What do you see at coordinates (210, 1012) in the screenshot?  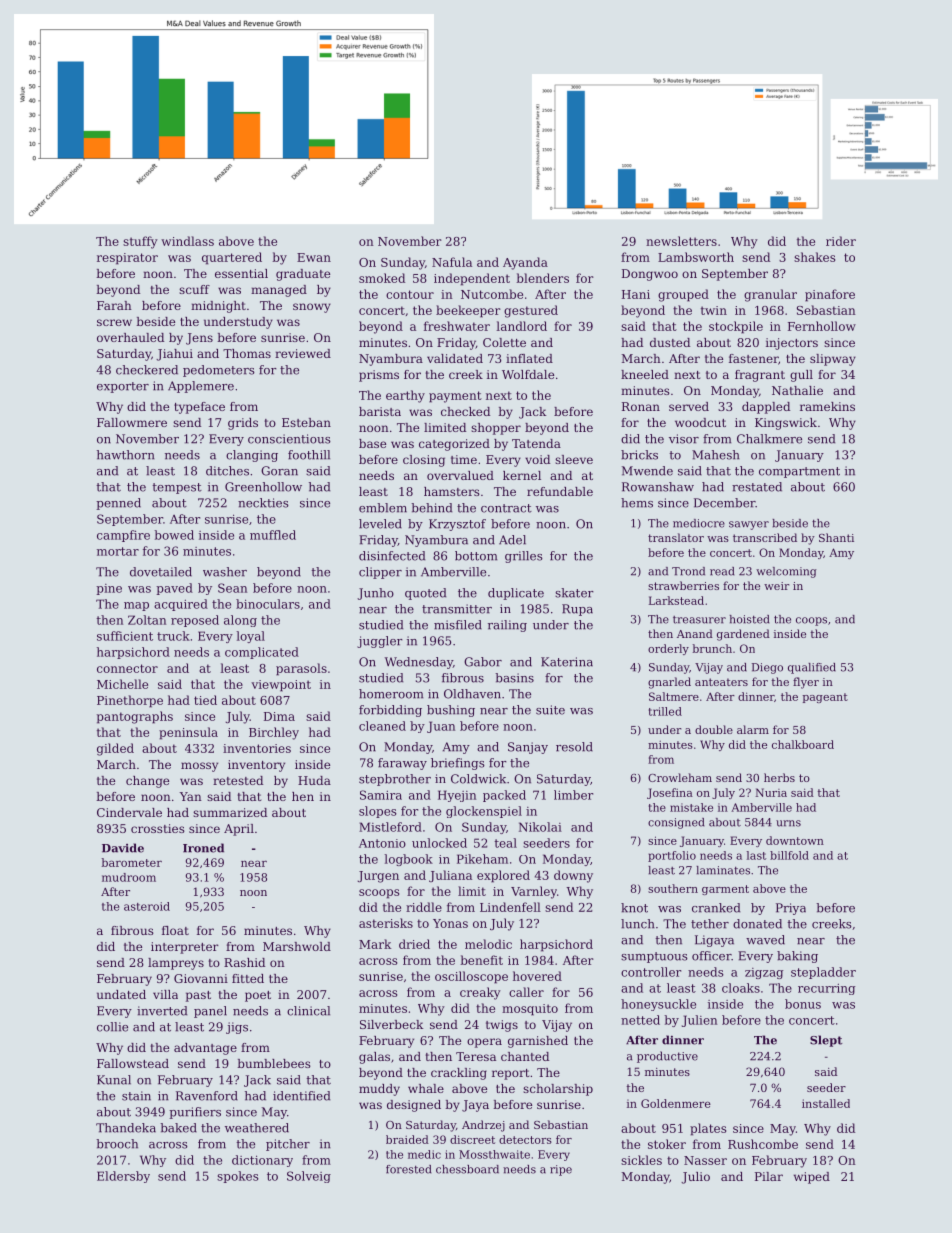 I see `panel` at bounding box center [210, 1012].
